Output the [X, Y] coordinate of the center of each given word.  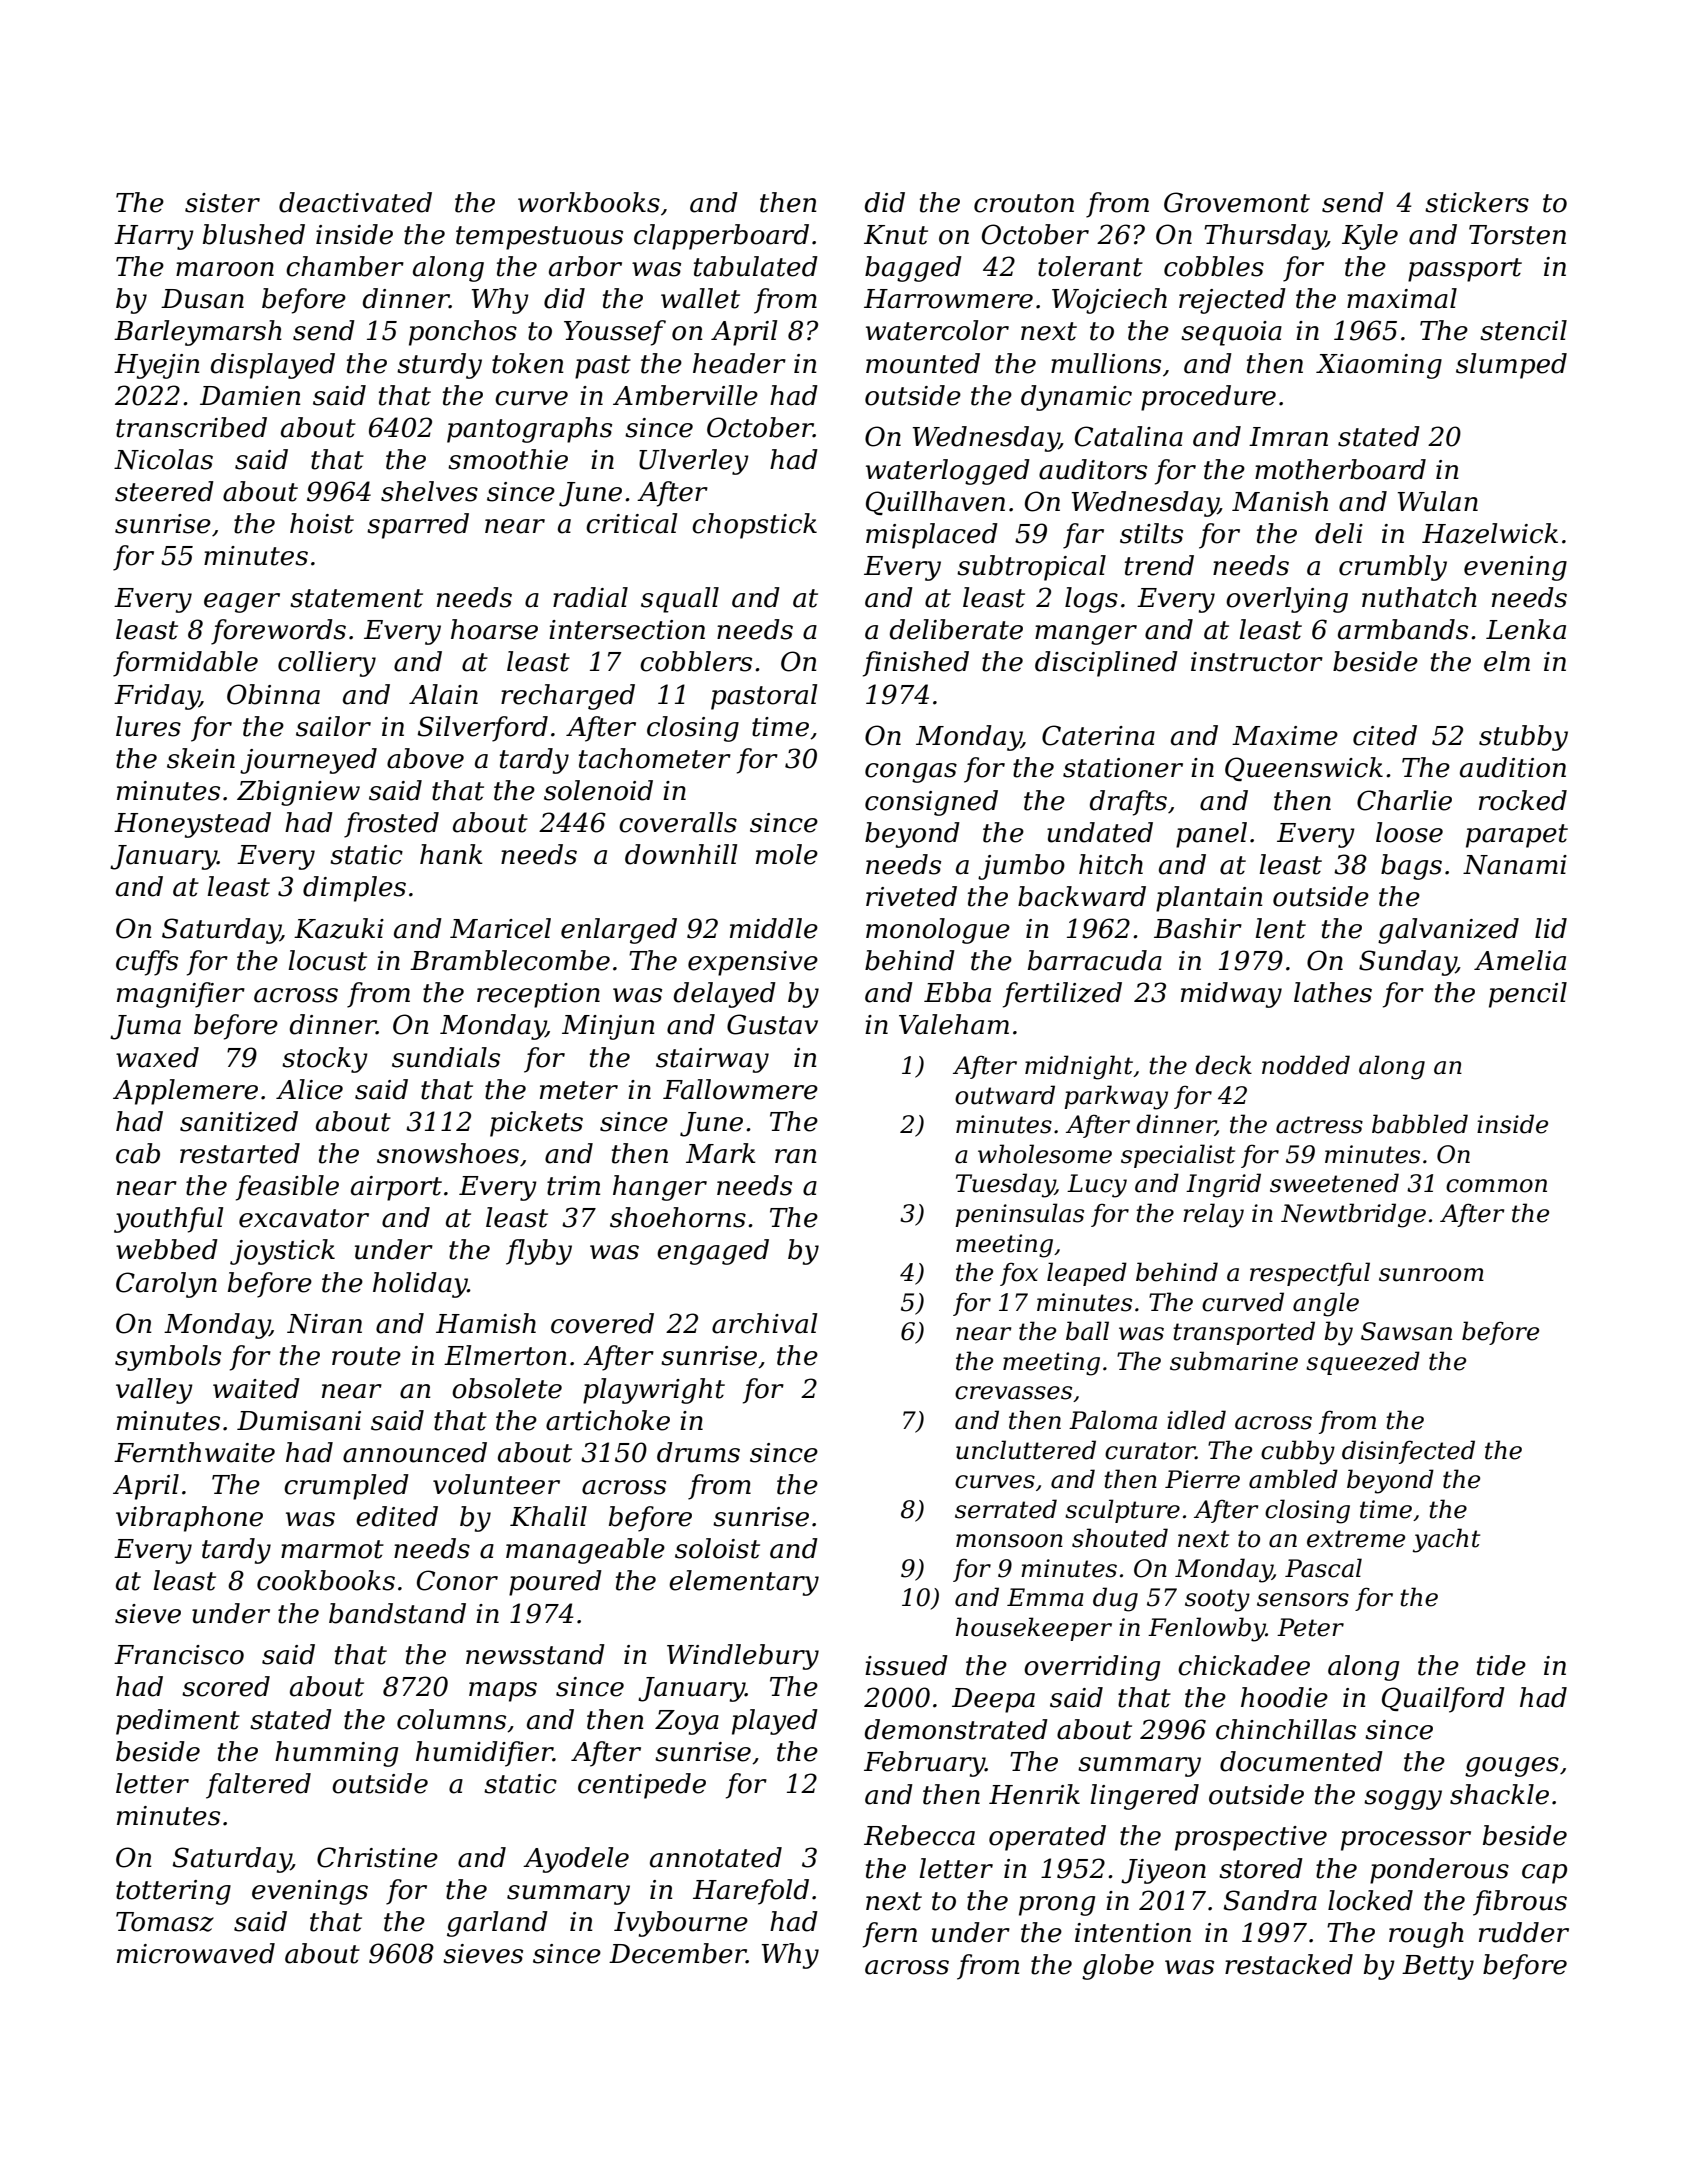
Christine [377, 1857]
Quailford [1443, 1700]
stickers [1477, 202]
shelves [429, 491]
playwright [654, 1391]
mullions [1106, 363]
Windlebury [743, 1657]
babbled [1420, 1124]
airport [396, 1188]
